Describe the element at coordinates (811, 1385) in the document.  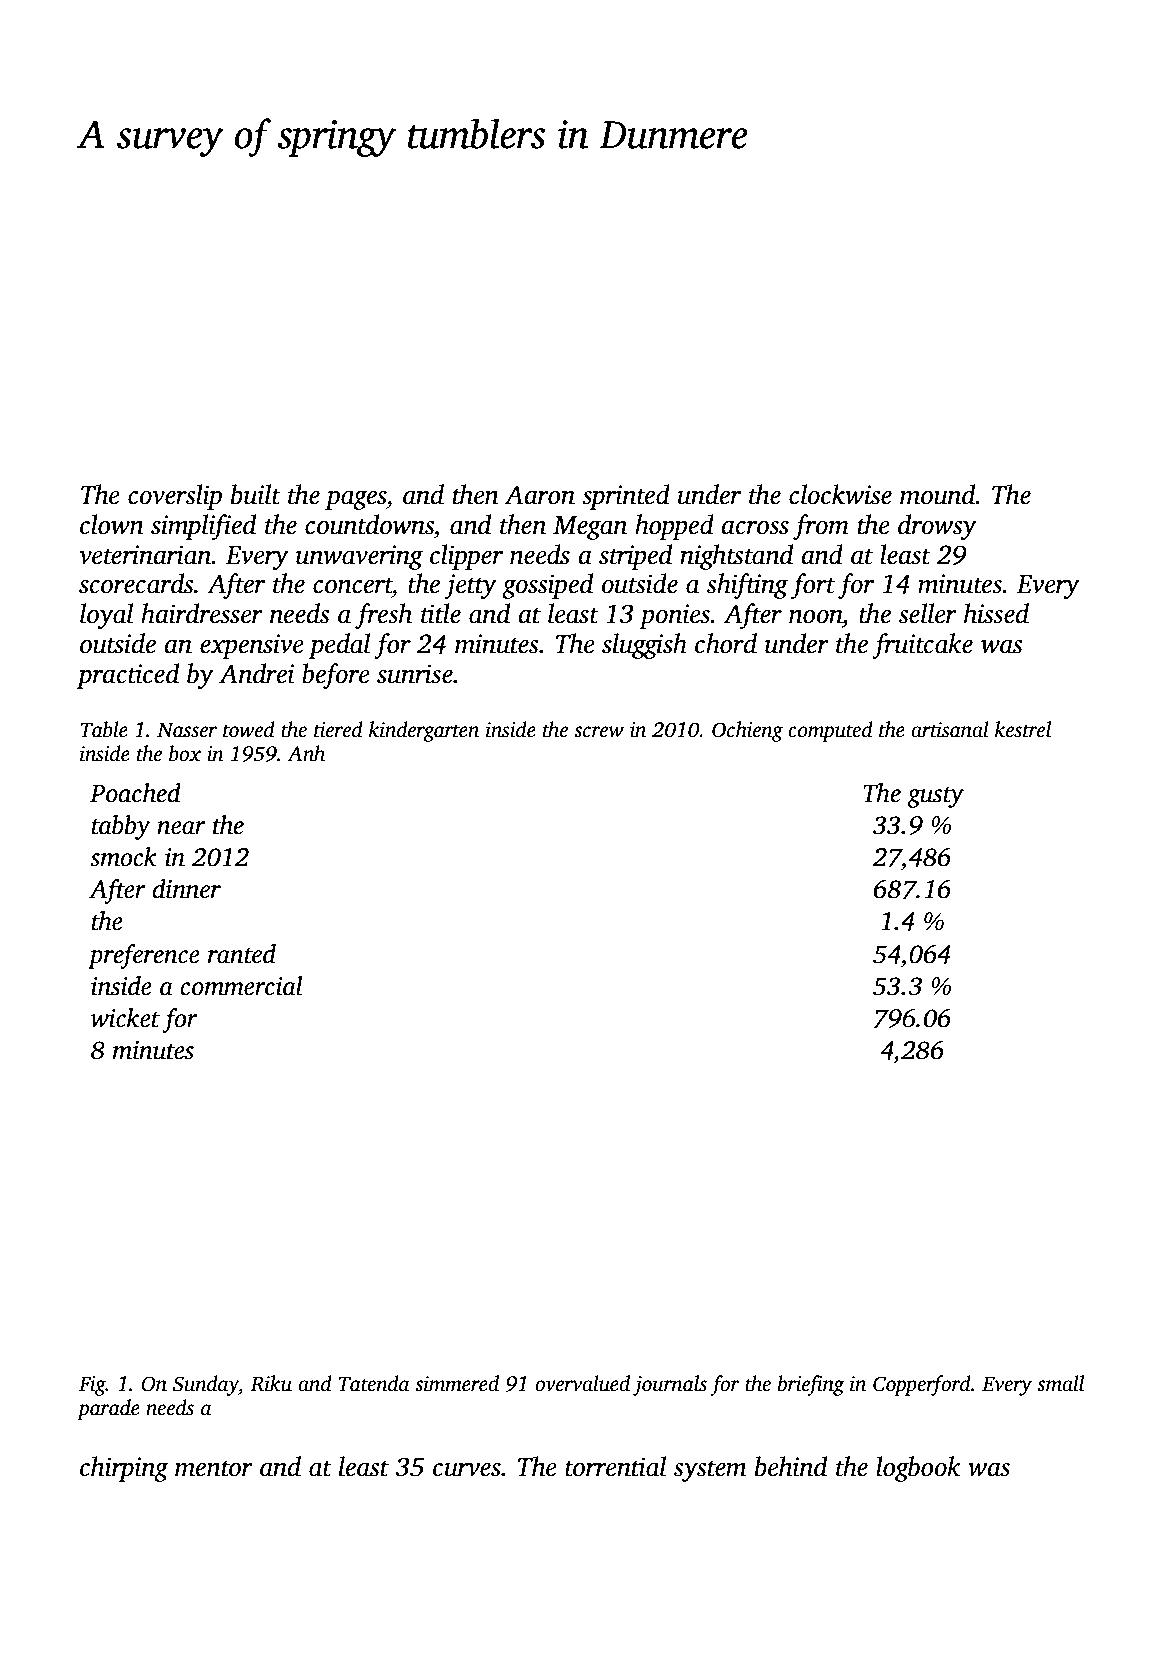
I see `briefing` at that location.
